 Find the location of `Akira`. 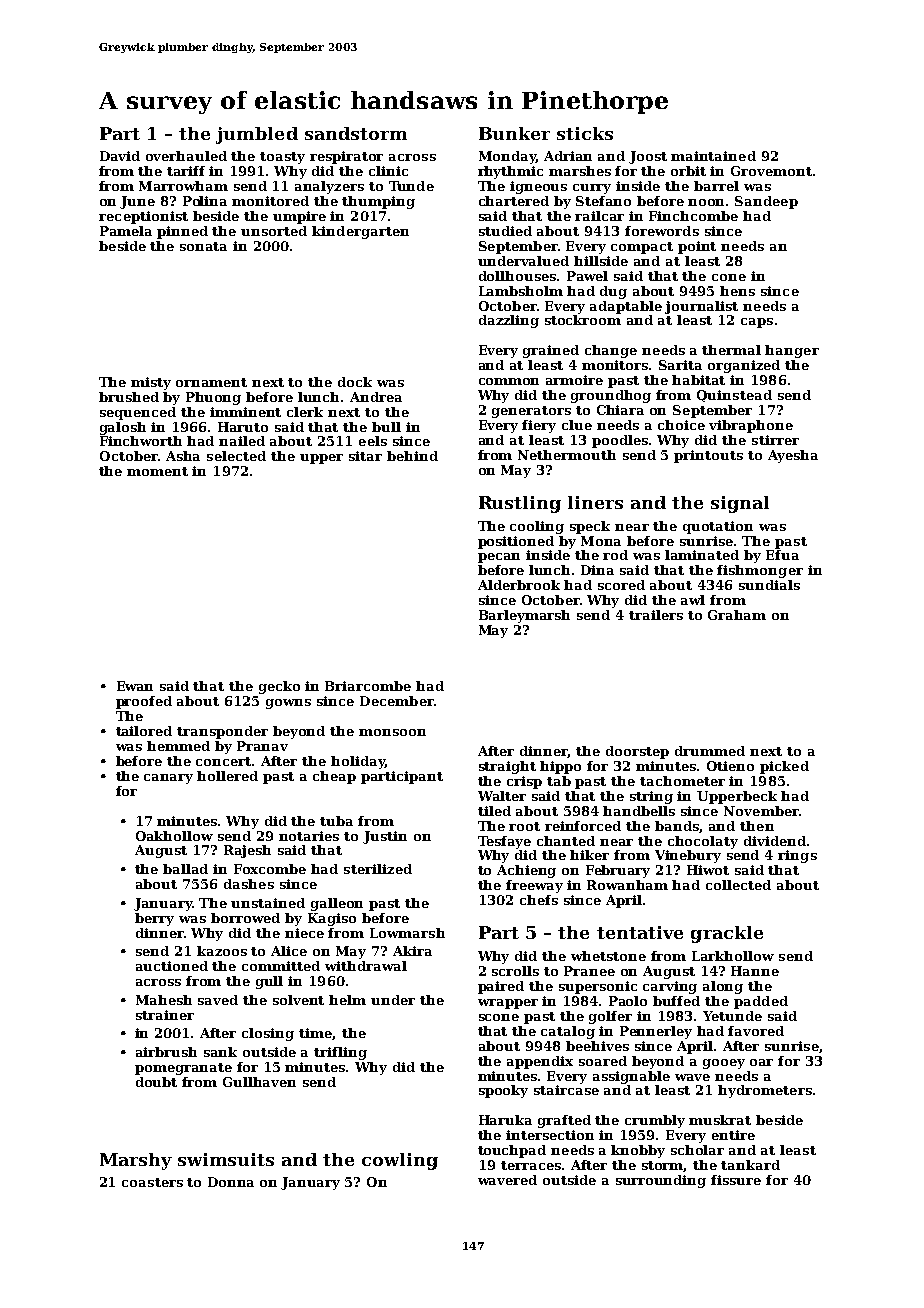

Akira is located at coordinates (412, 951).
